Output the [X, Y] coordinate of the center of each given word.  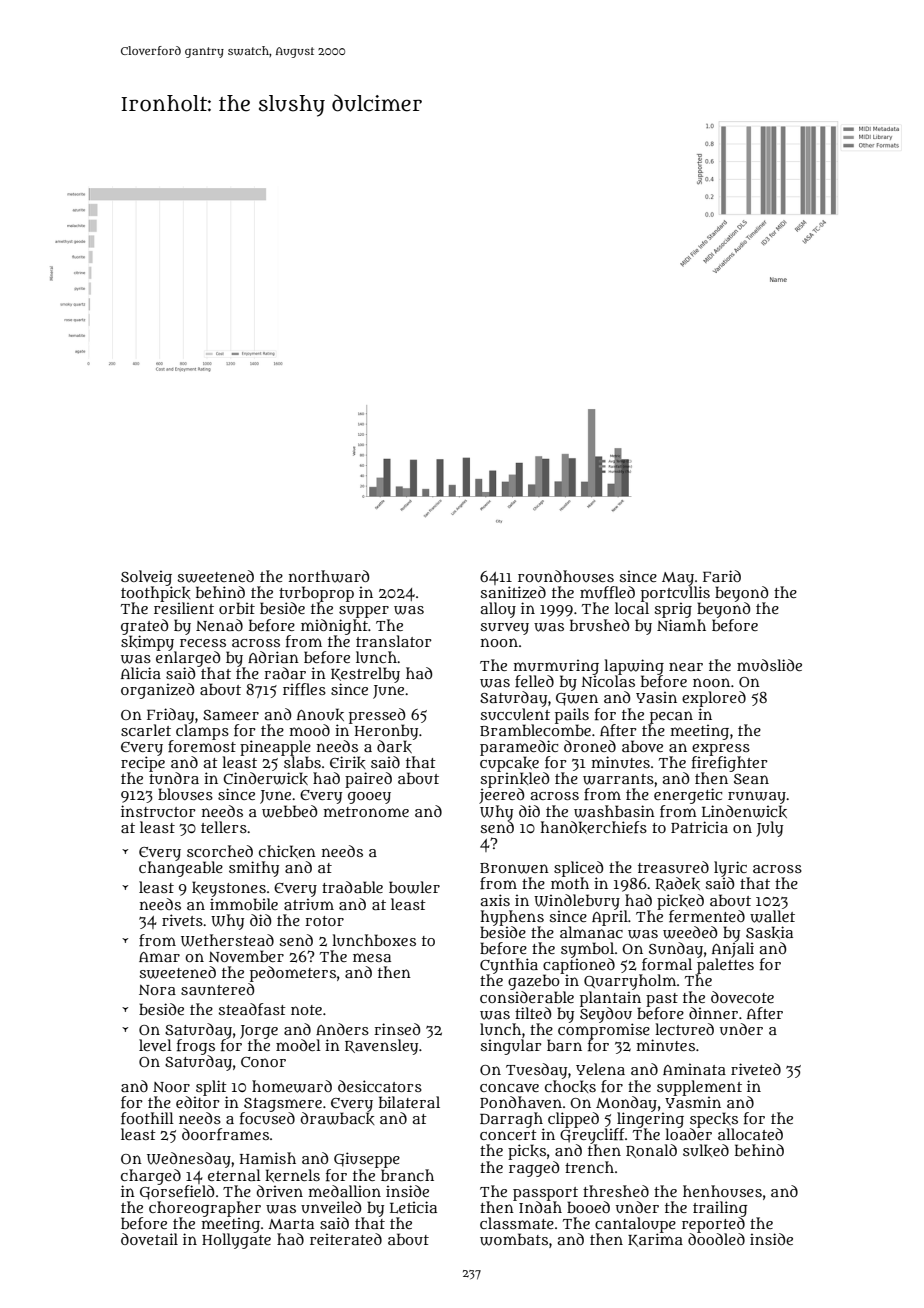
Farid [722, 576]
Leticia [413, 1207]
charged [151, 1177]
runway [757, 797]
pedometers [293, 974]
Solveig [146, 578]
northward [329, 576]
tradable [352, 887]
